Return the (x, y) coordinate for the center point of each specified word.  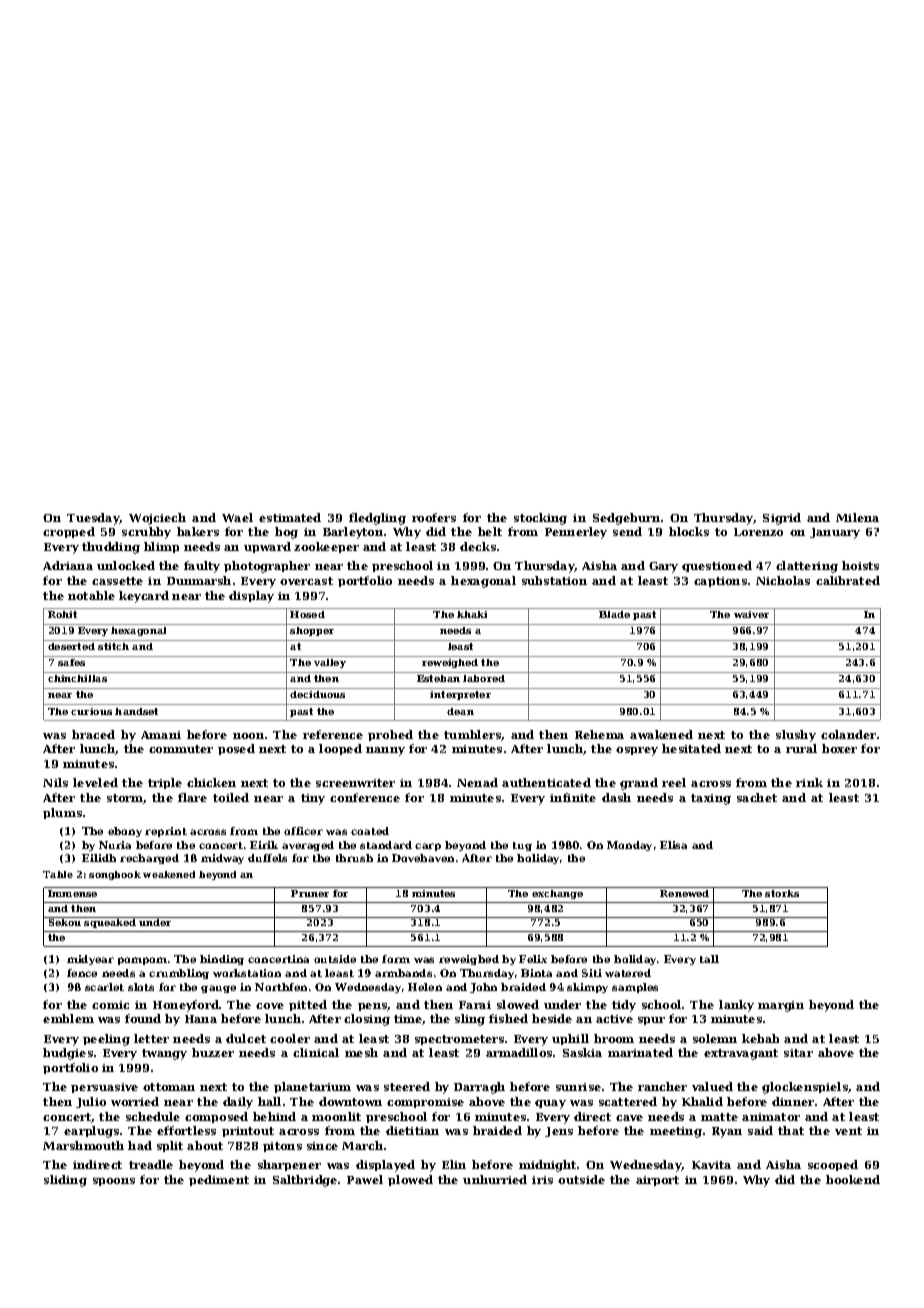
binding (222, 960)
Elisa (673, 845)
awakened (661, 734)
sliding (65, 1181)
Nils (55, 782)
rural (801, 748)
